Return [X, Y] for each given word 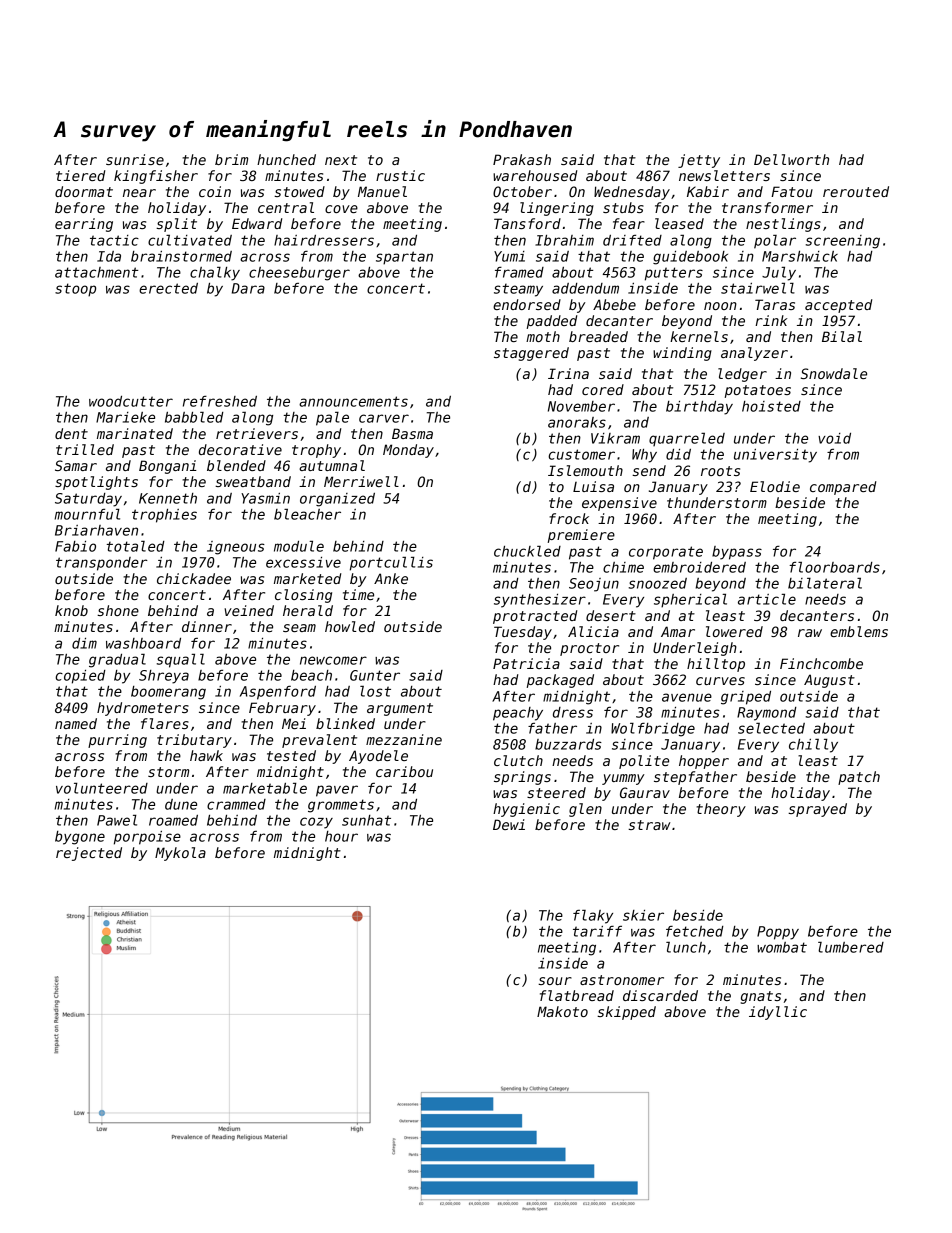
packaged [560, 681]
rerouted [856, 191]
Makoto [562, 1011]
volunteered [102, 788]
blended [236, 465]
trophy [316, 451]
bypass [737, 553]
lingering [557, 209]
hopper [704, 762]
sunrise [135, 159]
